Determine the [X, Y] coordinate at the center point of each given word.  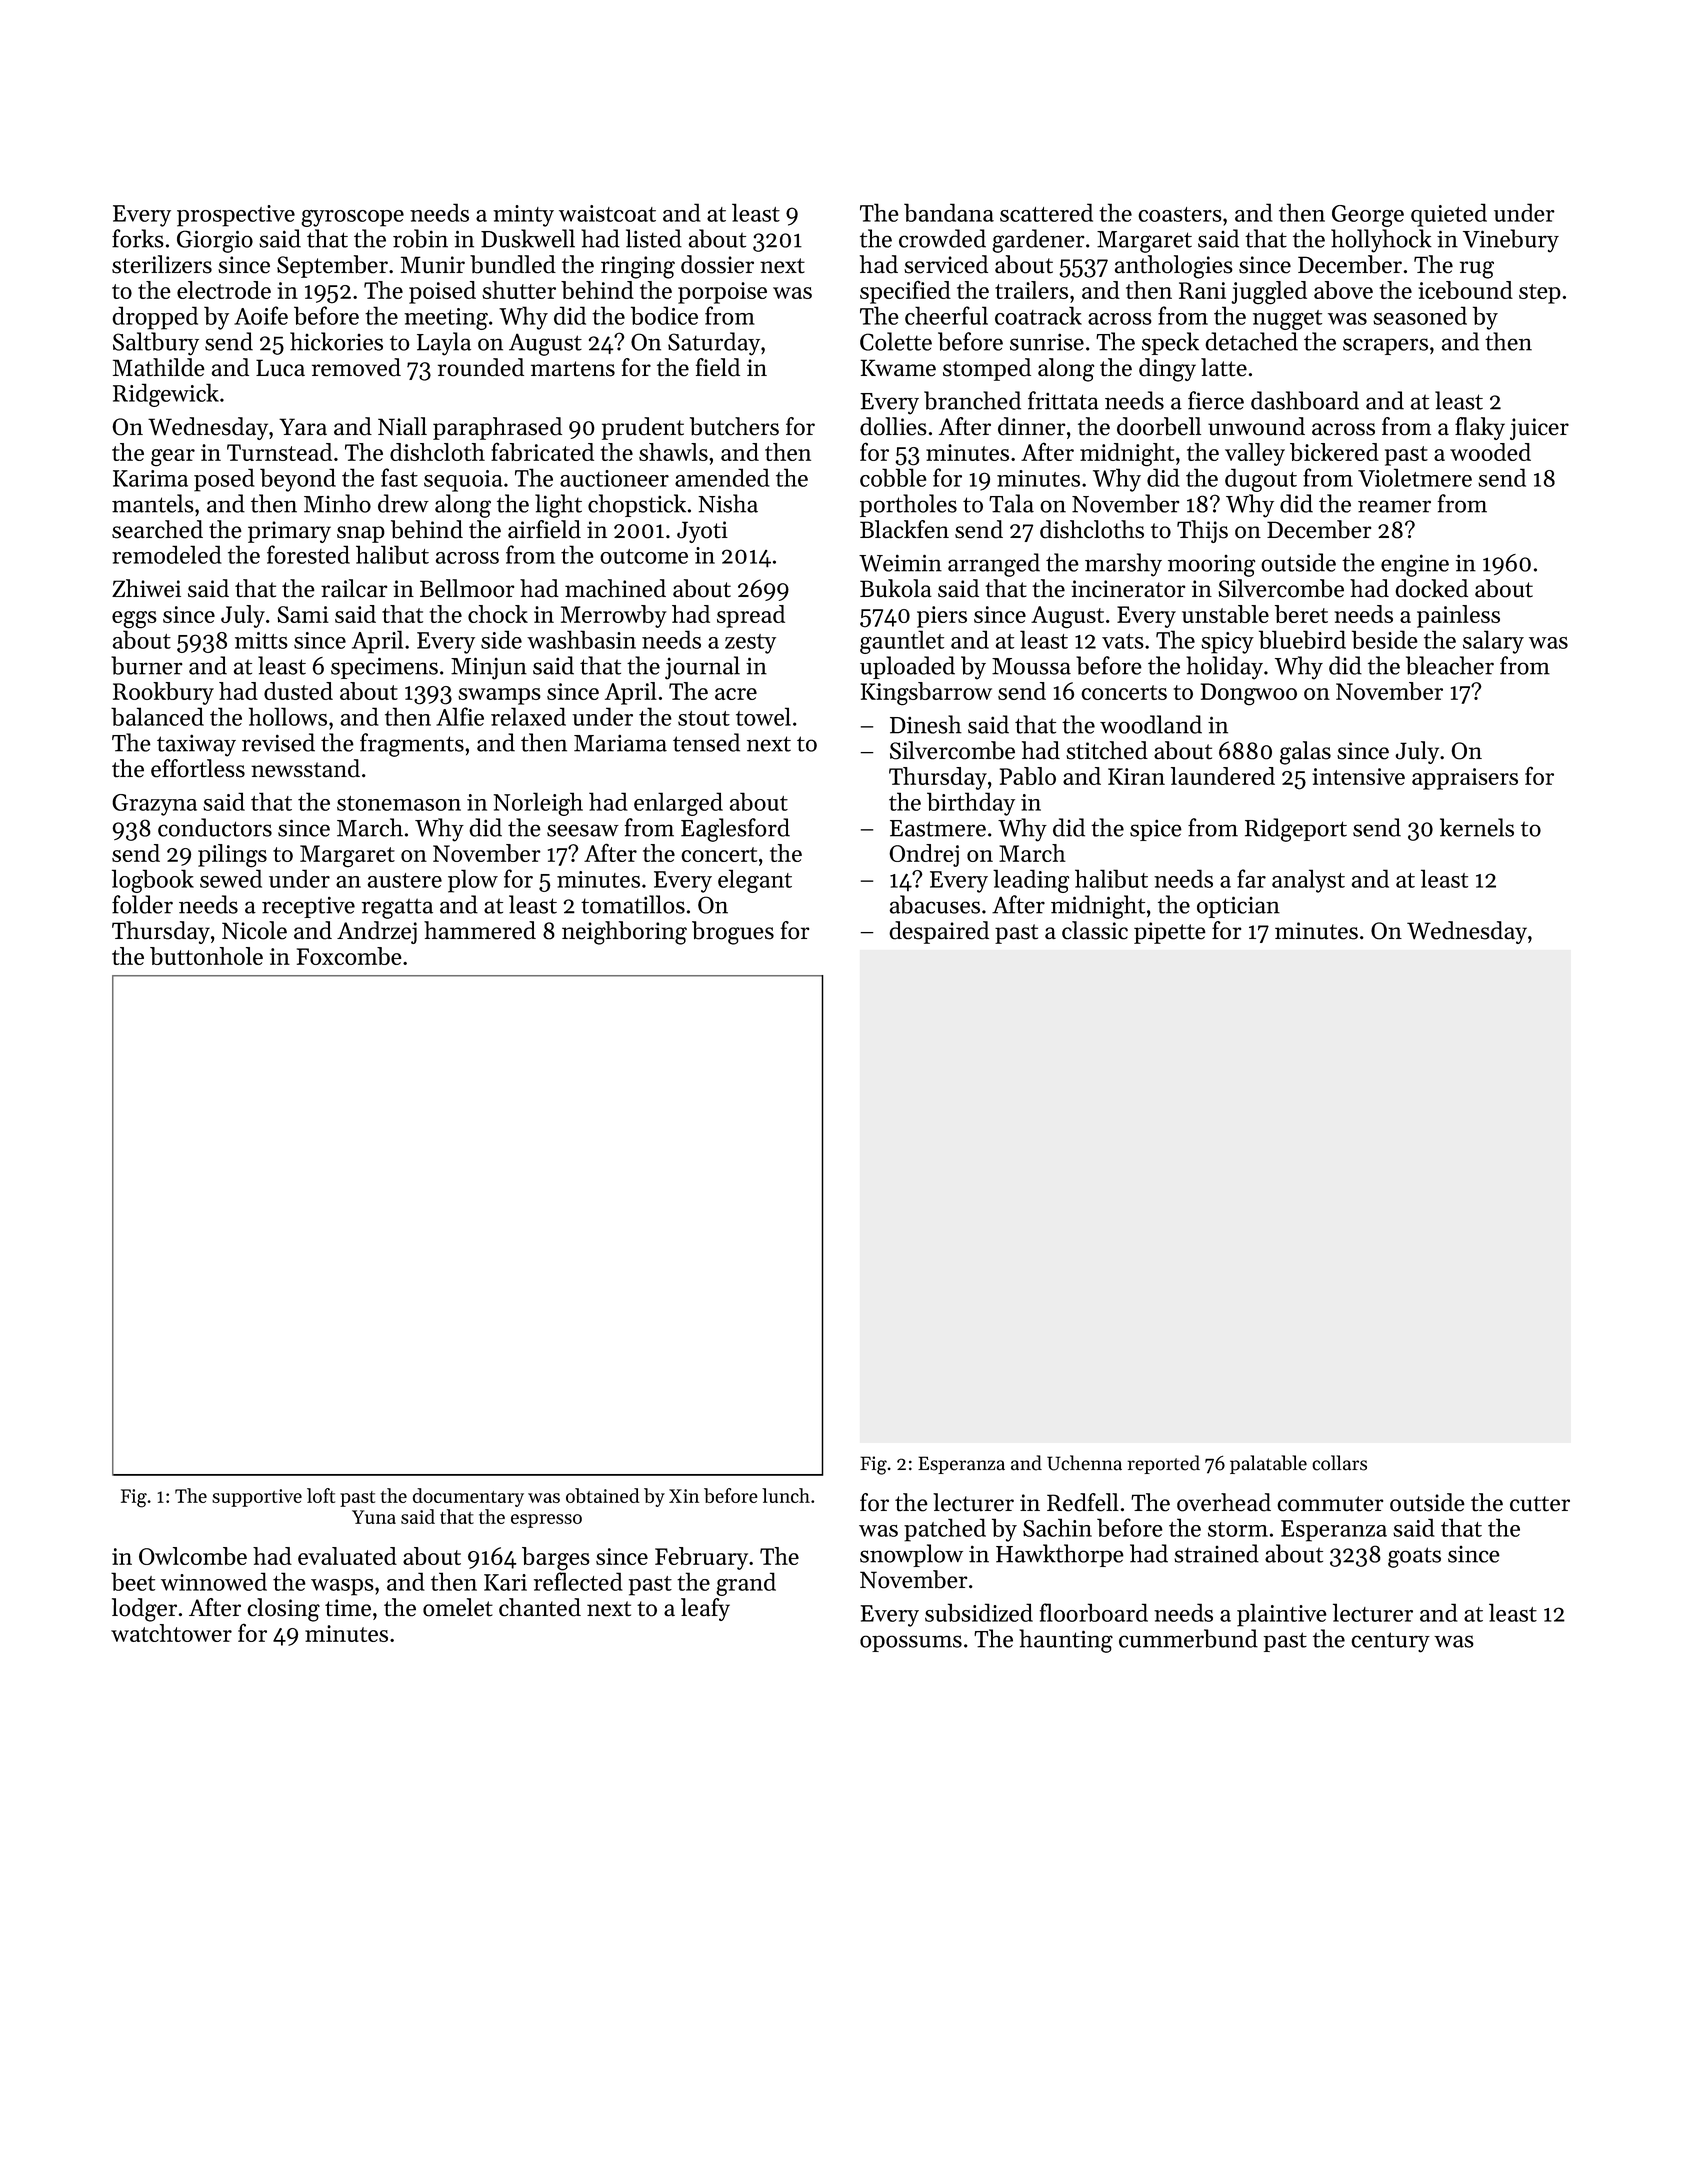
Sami [303, 614]
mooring [1212, 566]
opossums [911, 1643]
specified [905, 292]
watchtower [171, 1633]
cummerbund [1188, 1638]
